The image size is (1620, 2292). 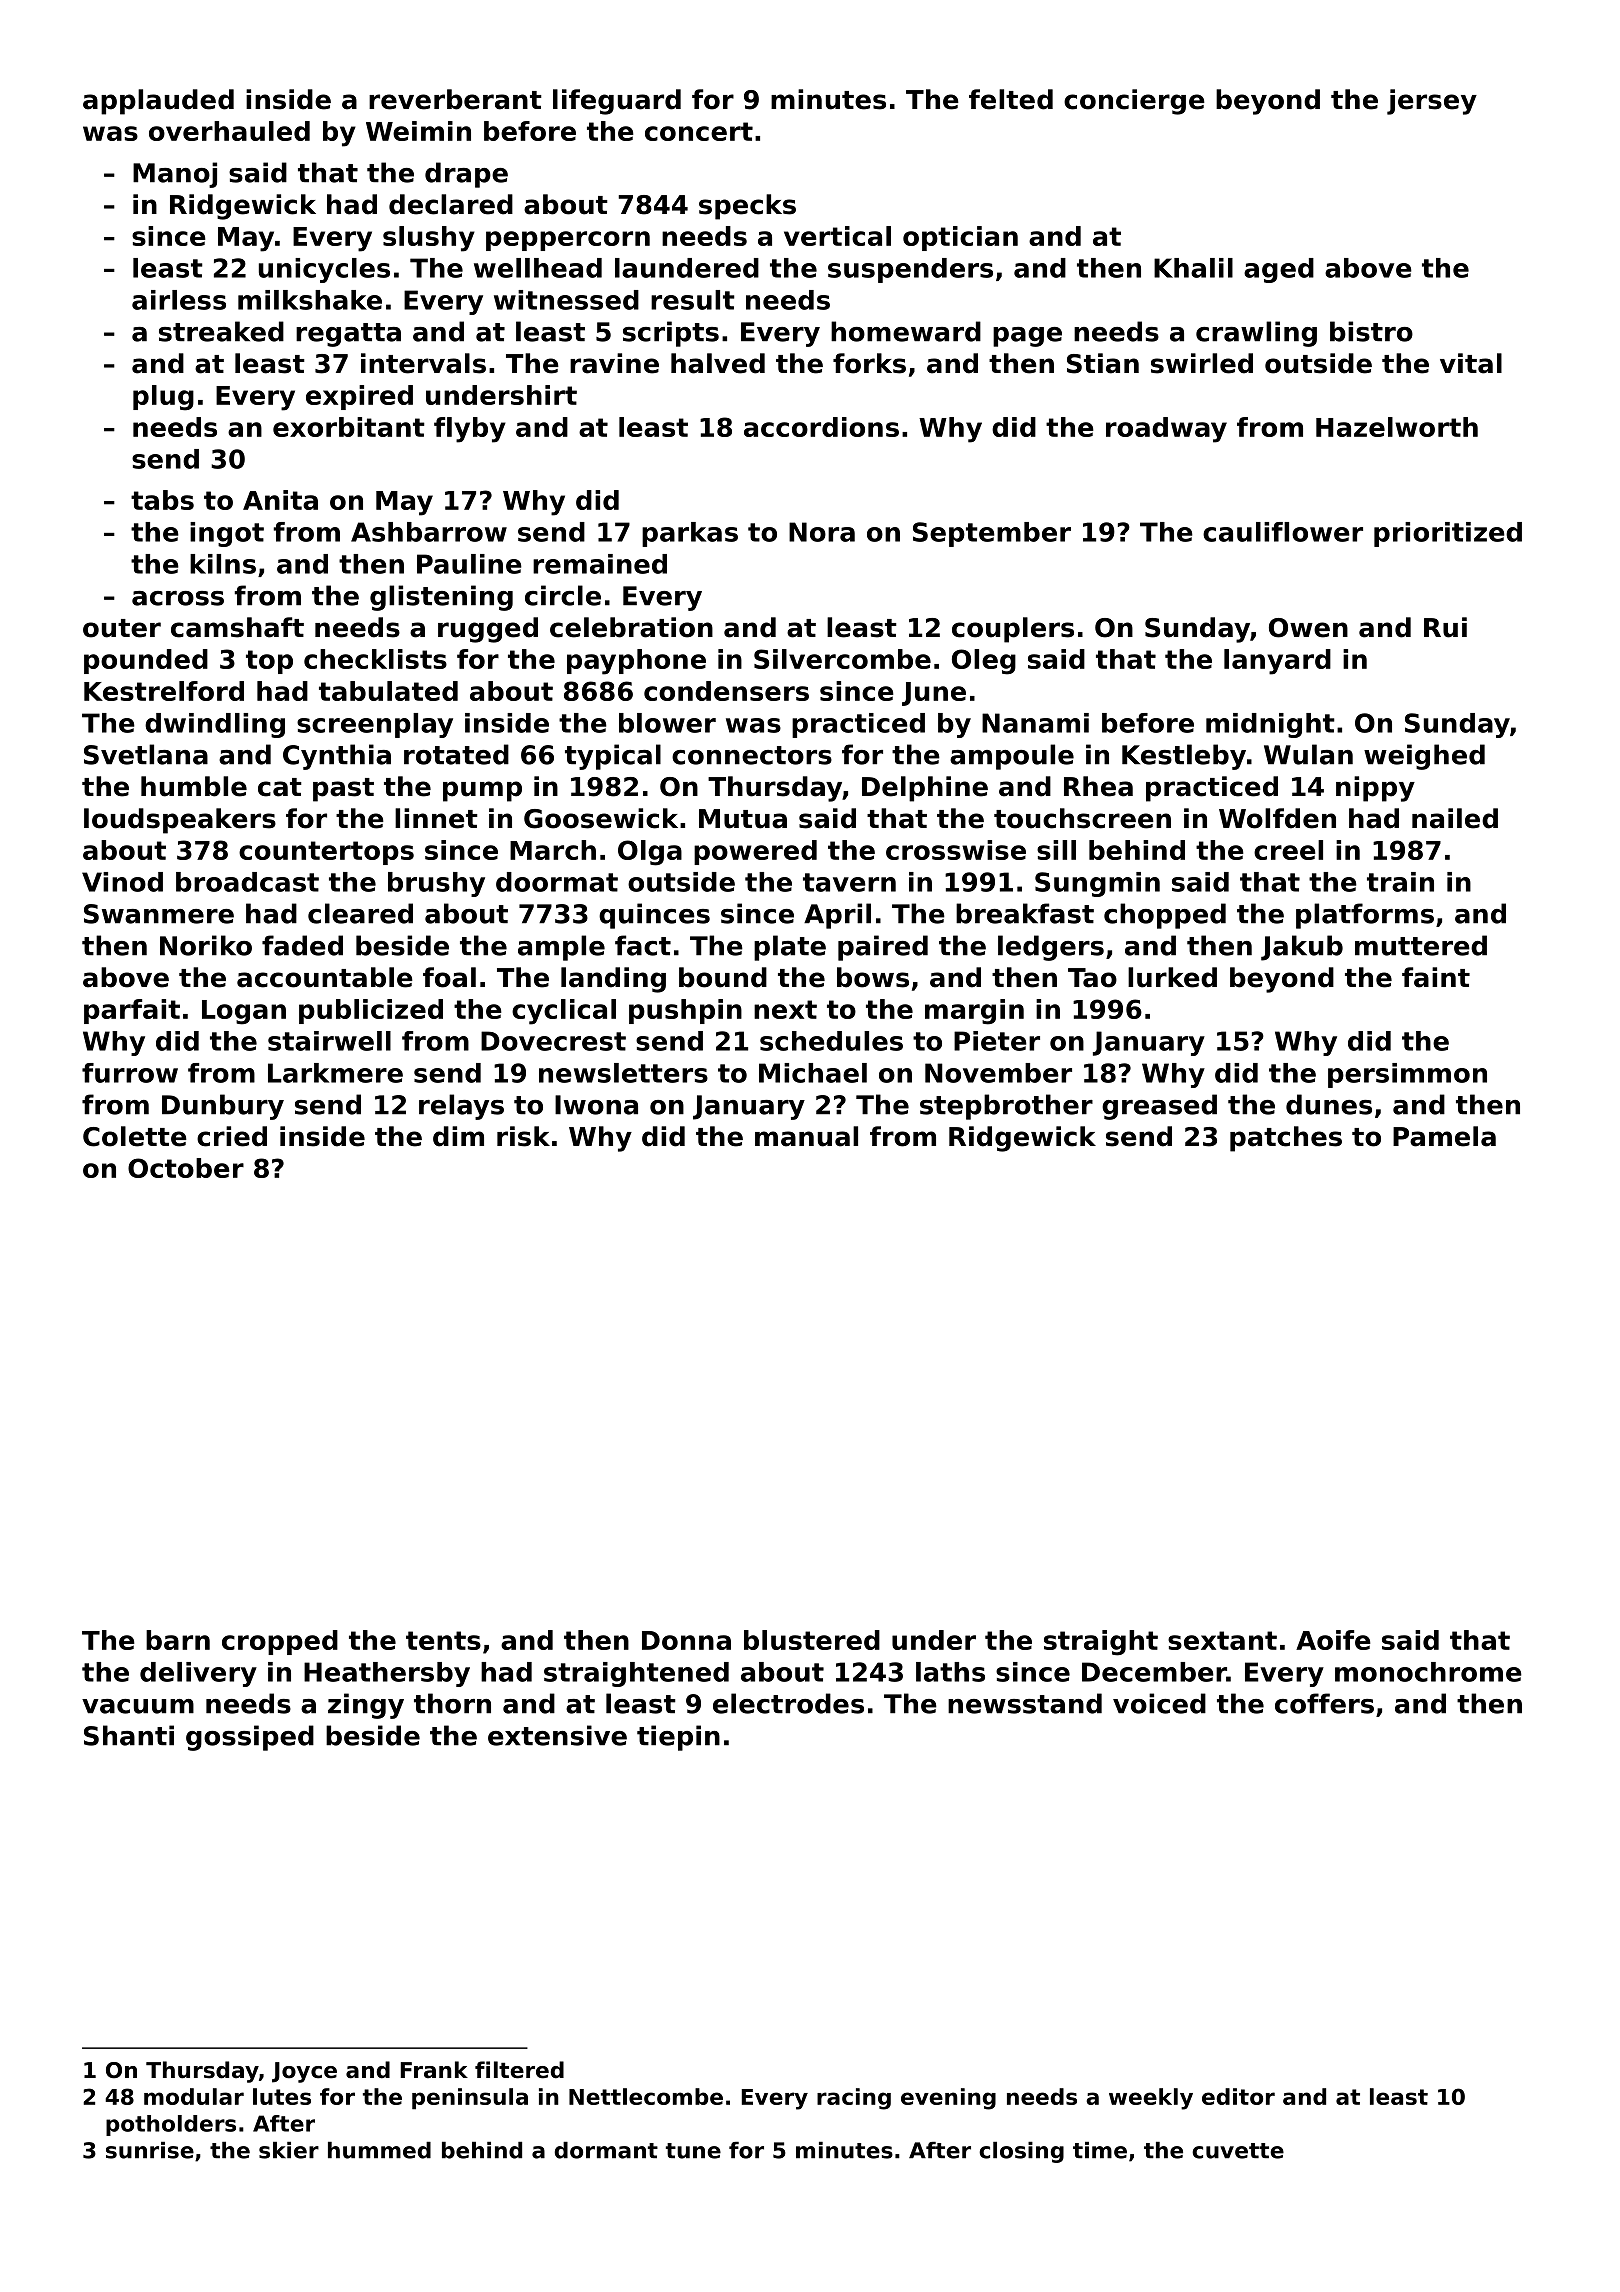 What do you see at coordinates (1238, 2096) in the page?
I see `editor` at bounding box center [1238, 2096].
